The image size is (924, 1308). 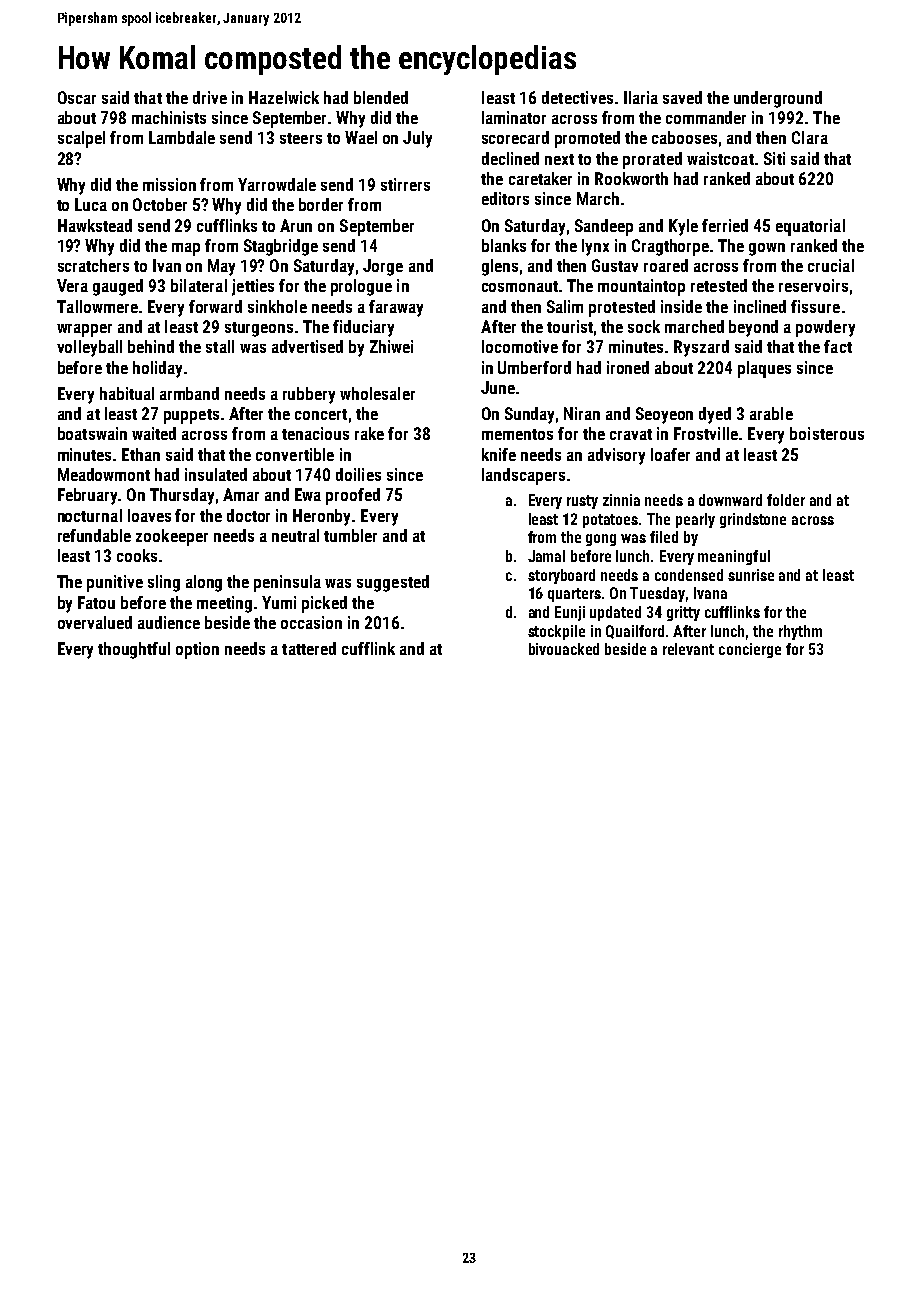 What do you see at coordinates (499, 454) in the document?
I see `knife` at bounding box center [499, 454].
